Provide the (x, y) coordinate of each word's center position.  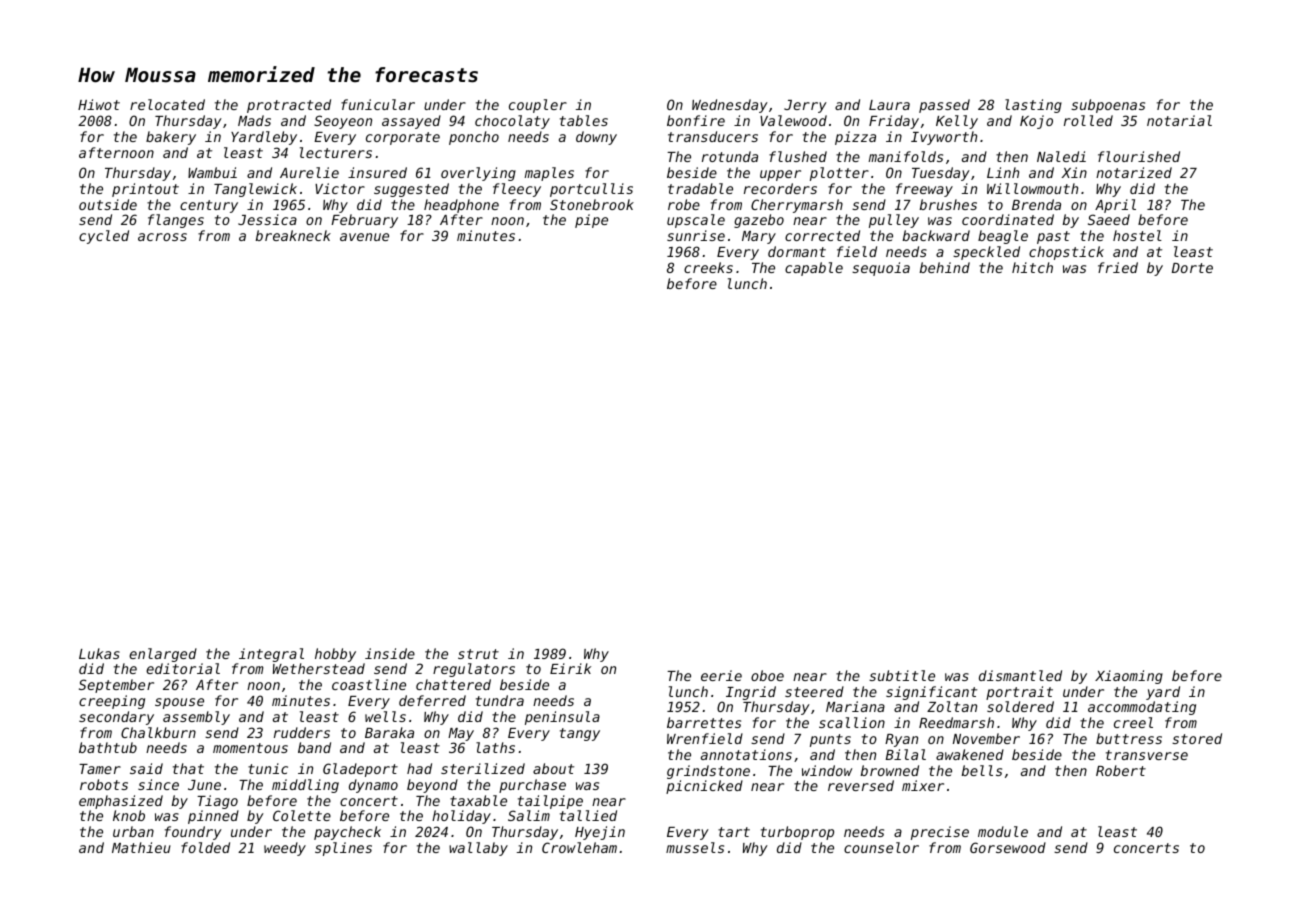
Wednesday (730, 106)
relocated (167, 104)
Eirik (570, 668)
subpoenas (1108, 106)
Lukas (99, 653)
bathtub (108, 747)
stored (1197, 738)
